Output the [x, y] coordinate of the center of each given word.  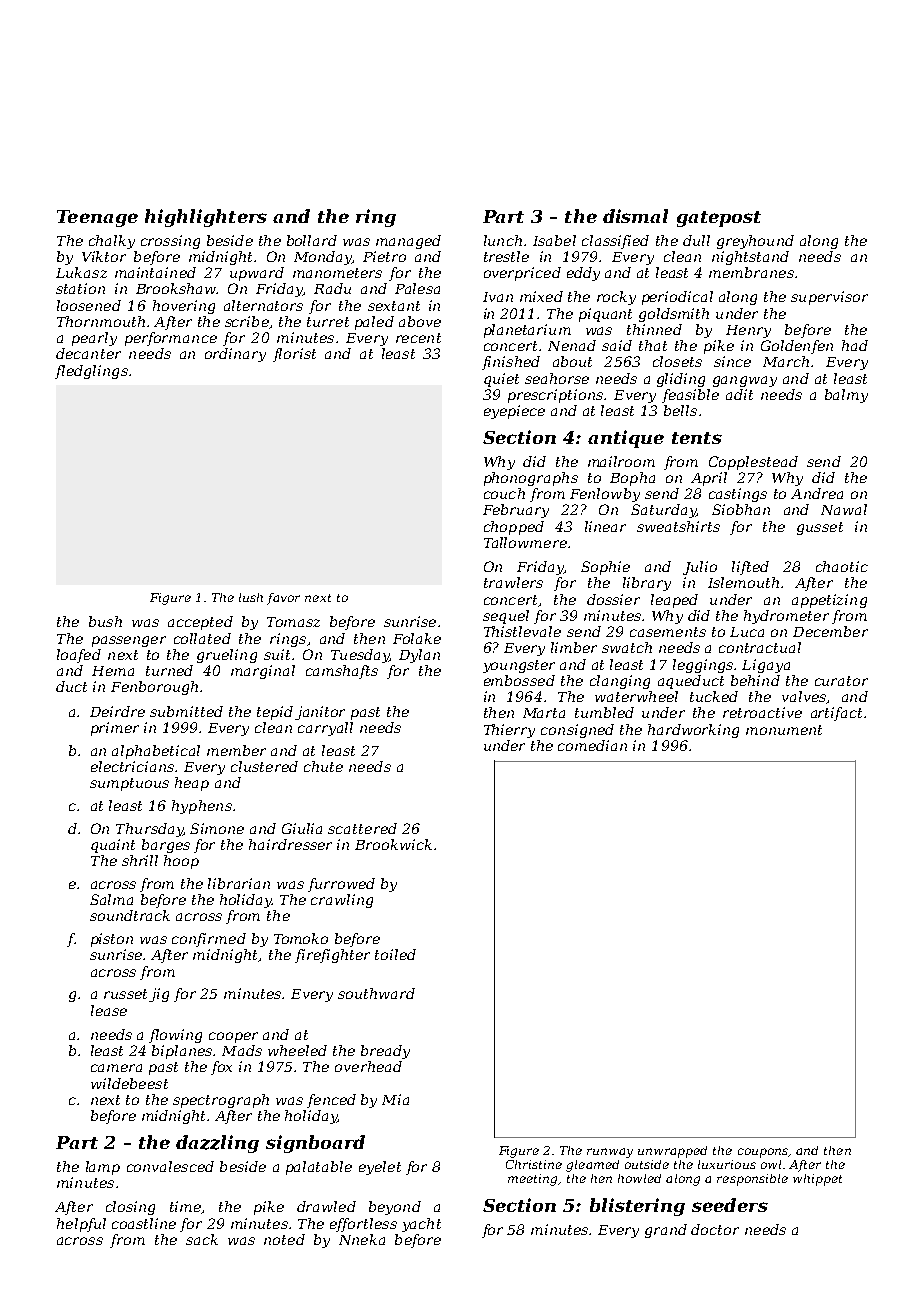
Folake [417, 638]
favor [283, 599]
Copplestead [753, 463]
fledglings [91, 372]
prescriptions [555, 396]
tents [697, 438]
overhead [368, 1066]
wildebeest [129, 1083]
